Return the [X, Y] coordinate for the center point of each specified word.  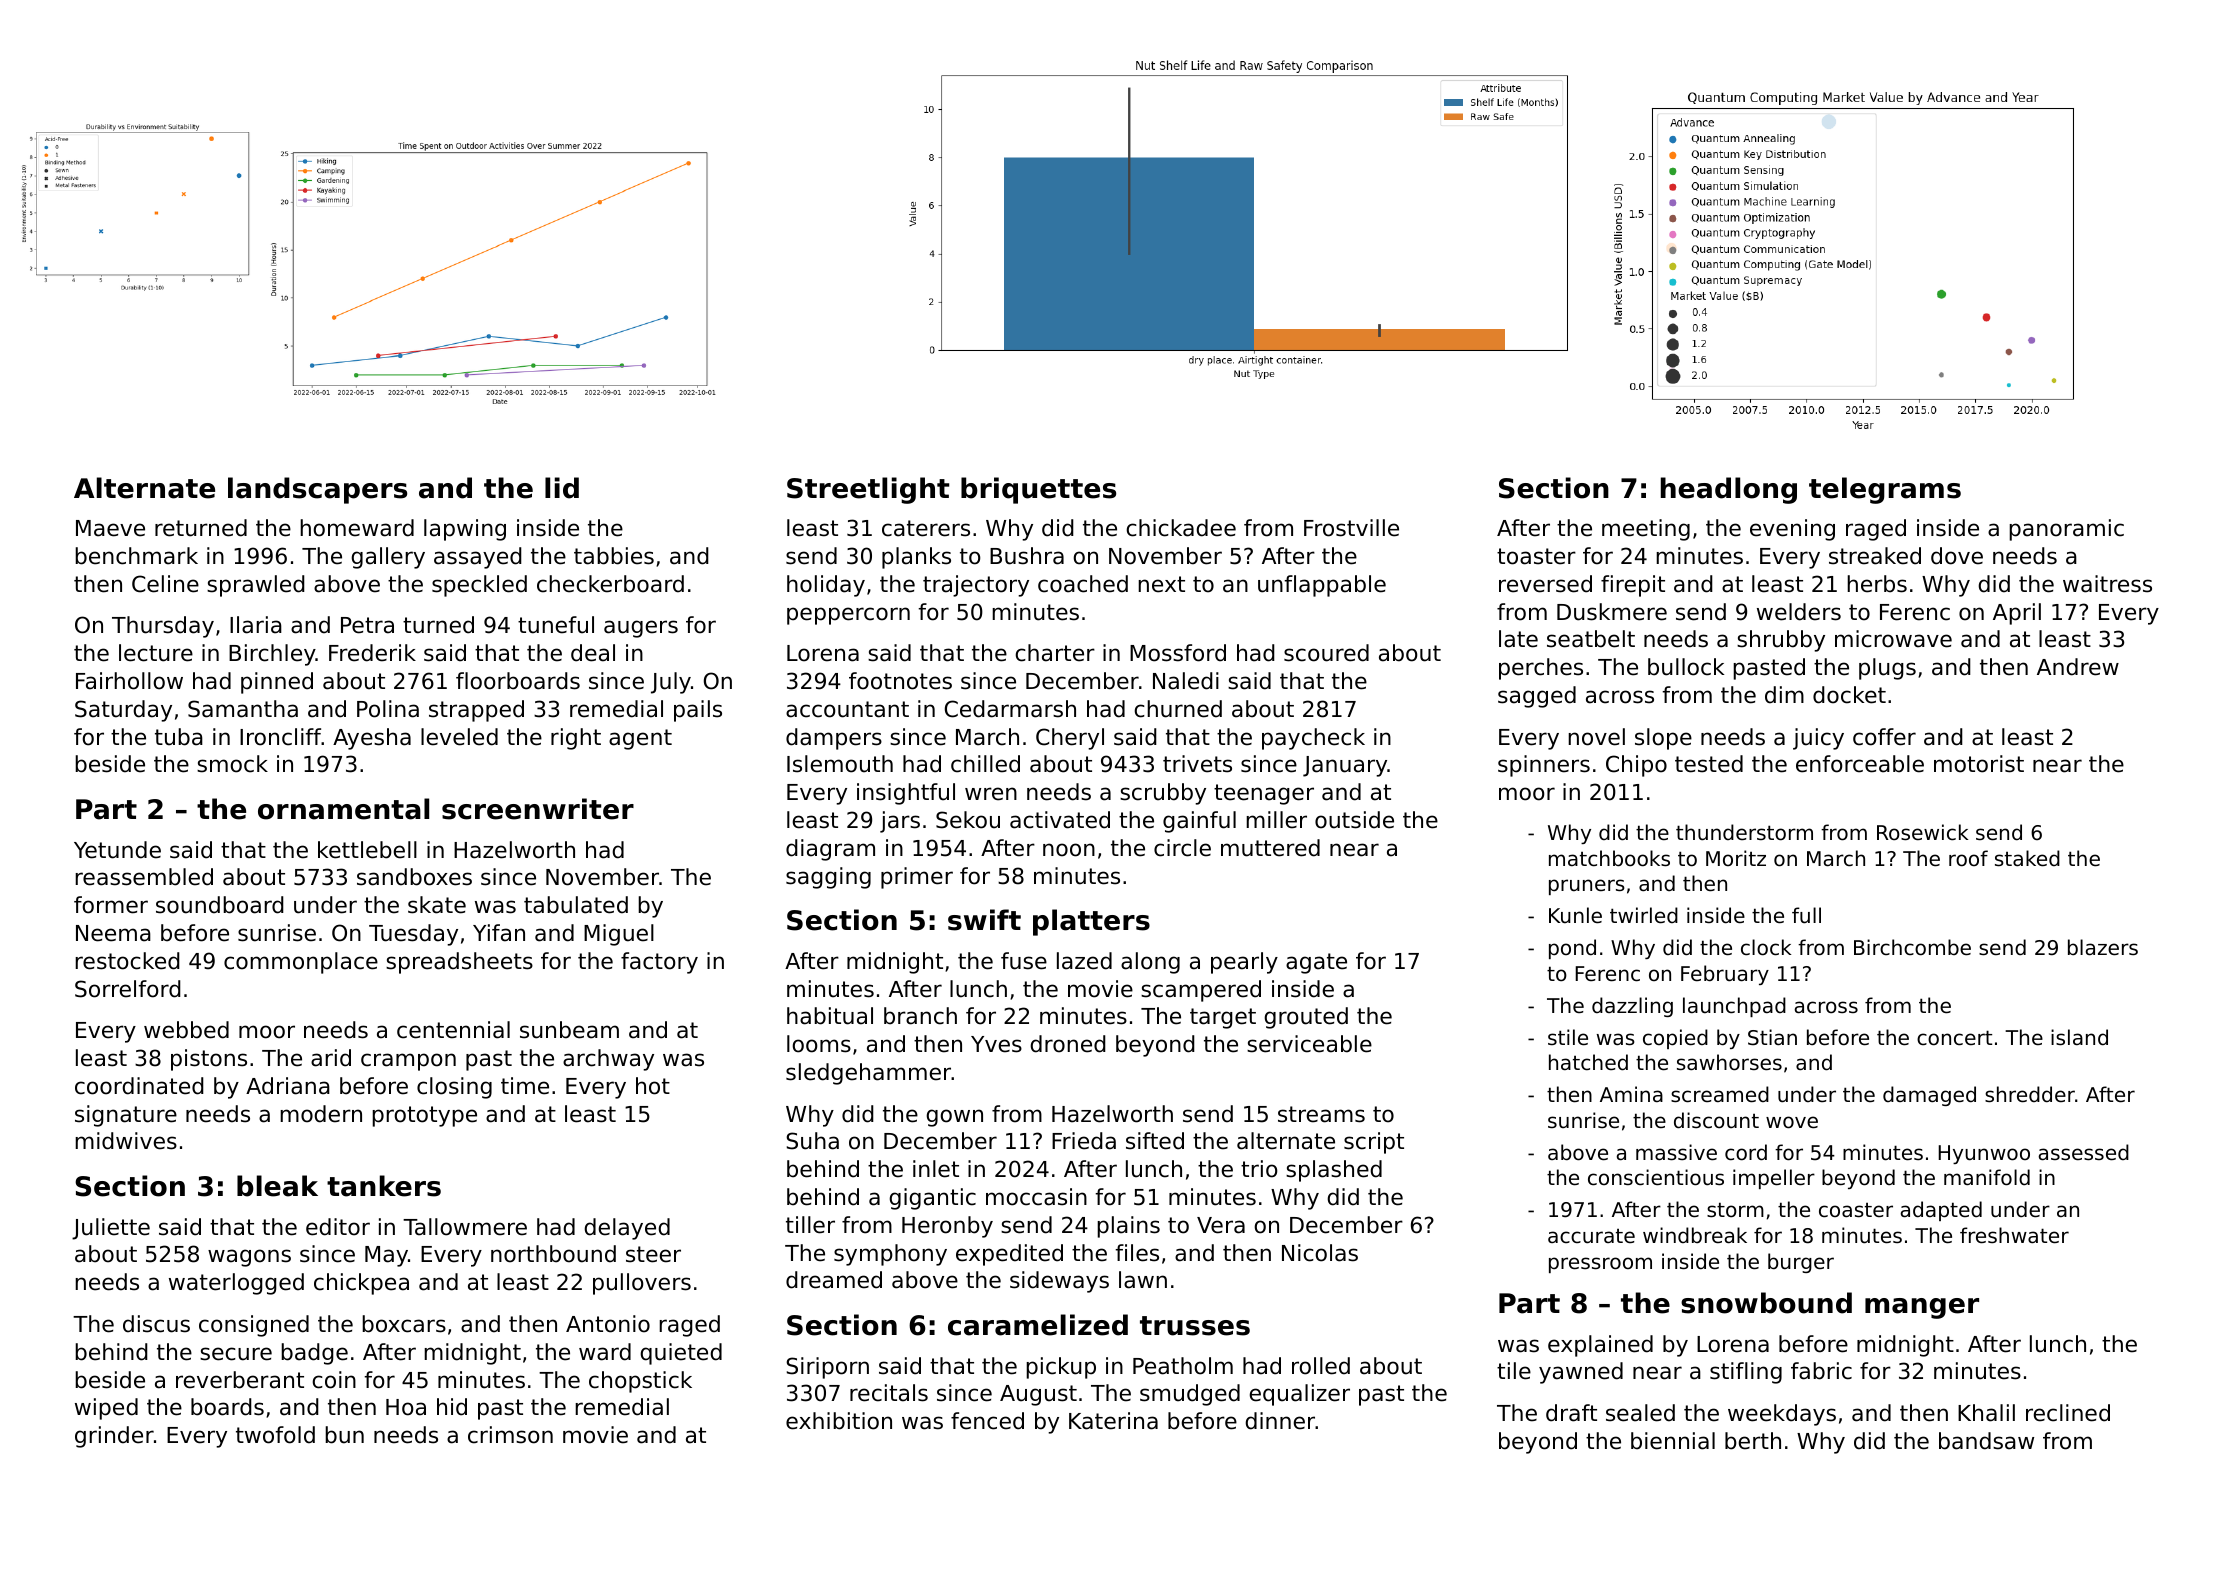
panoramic [2066, 530]
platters [1091, 922]
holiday [826, 586]
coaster [1856, 1210]
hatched [1588, 1062]
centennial [453, 1030]
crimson [510, 1435]
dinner [1280, 1421]
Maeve [110, 528]
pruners [1587, 887]
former [111, 905]
